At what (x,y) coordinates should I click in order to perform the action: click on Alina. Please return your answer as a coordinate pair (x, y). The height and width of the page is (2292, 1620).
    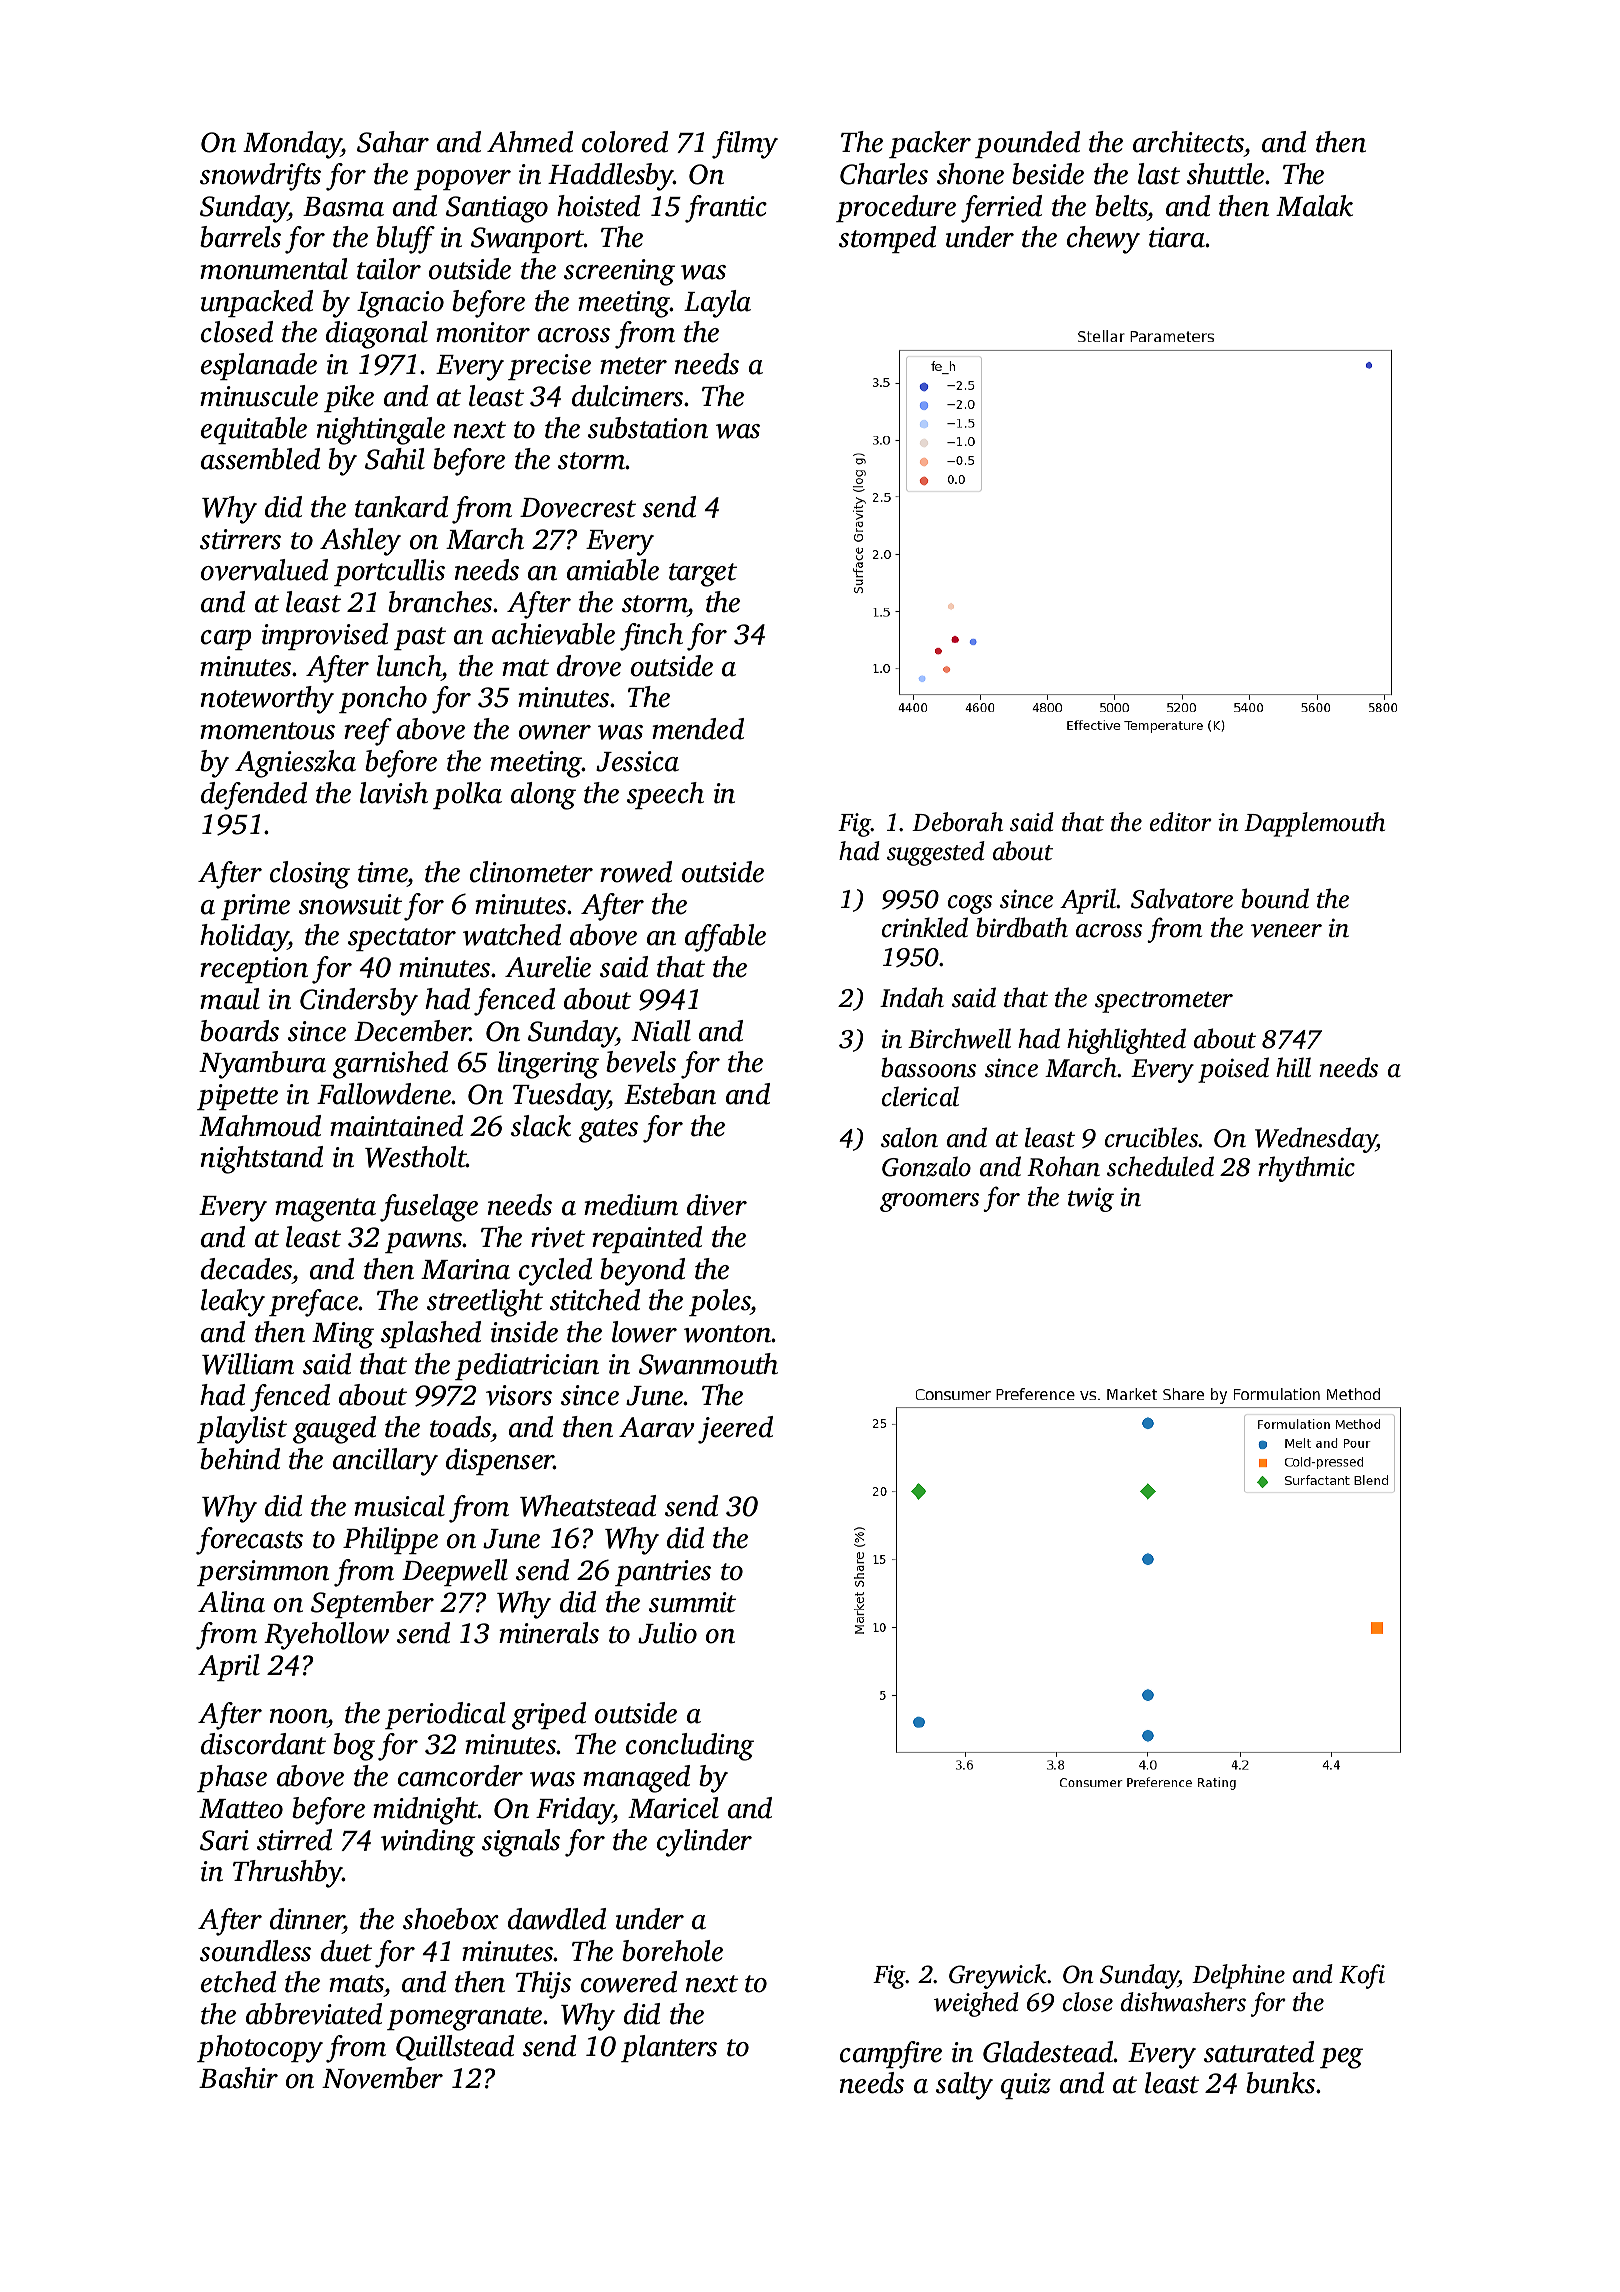
    Looking at the image, I should click on (231, 1602).
